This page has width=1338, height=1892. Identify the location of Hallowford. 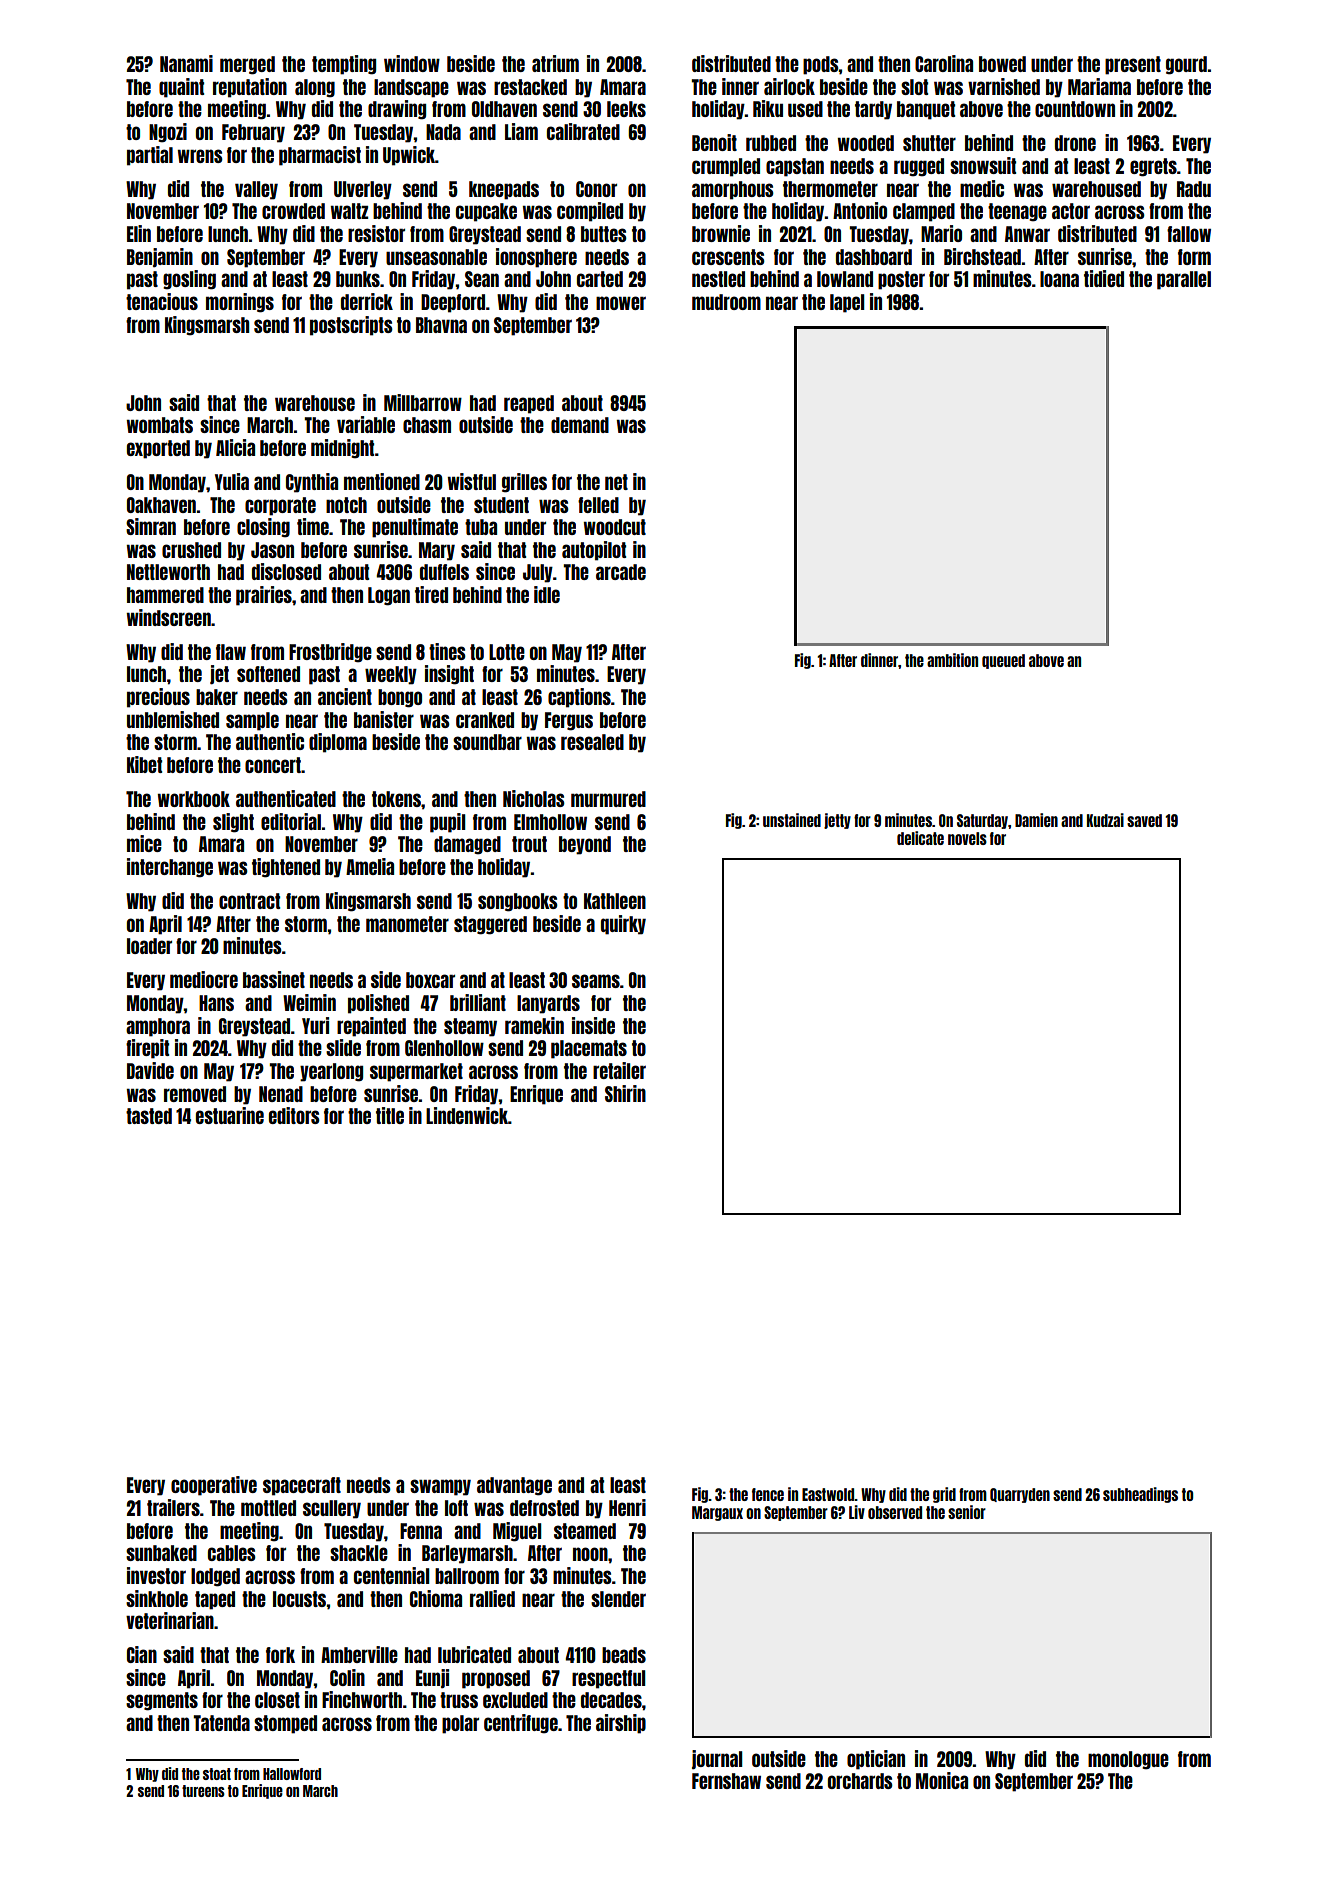
(292, 1774).
